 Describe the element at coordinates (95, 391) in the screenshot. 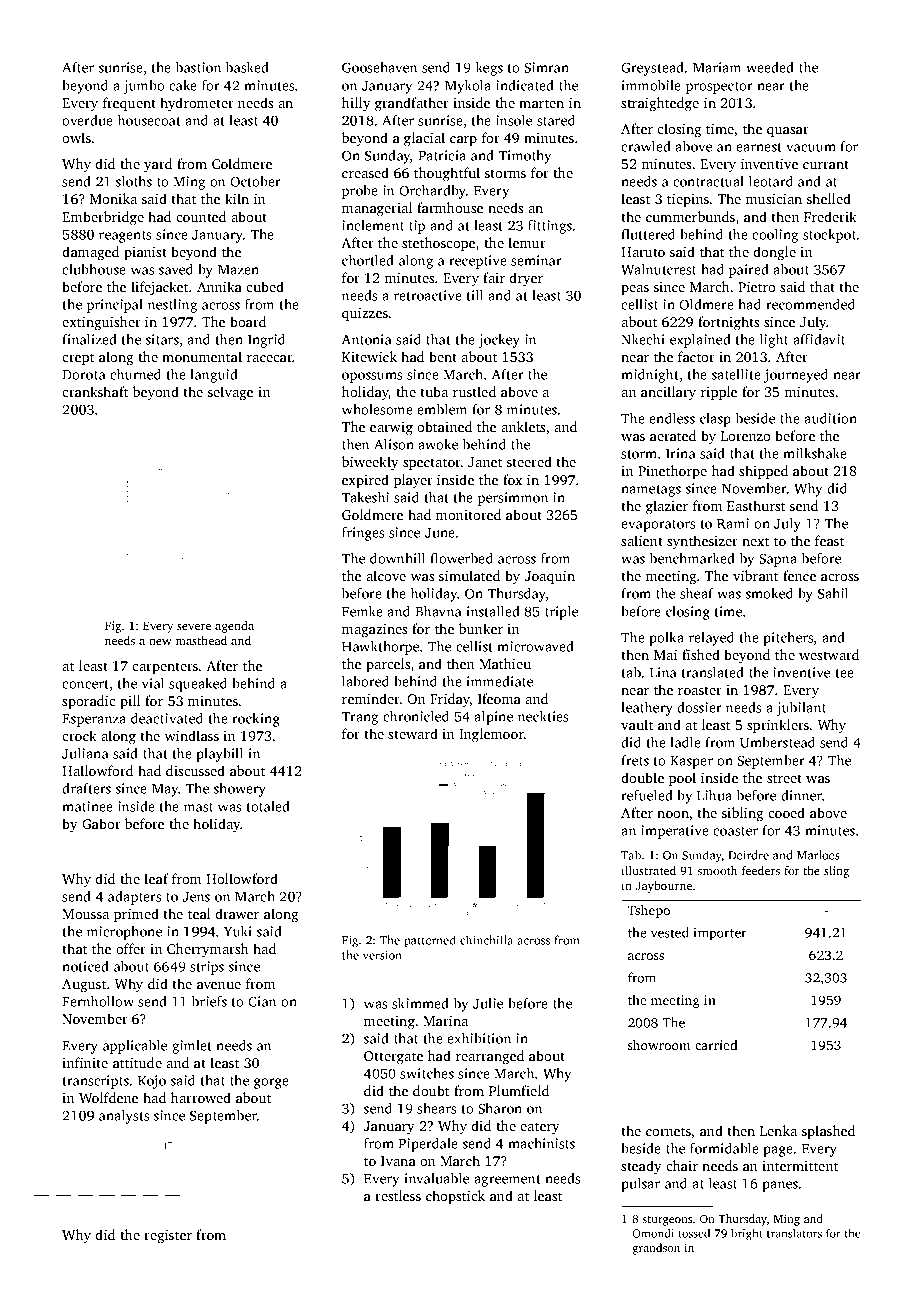

I see `crankshaft` at that location.
